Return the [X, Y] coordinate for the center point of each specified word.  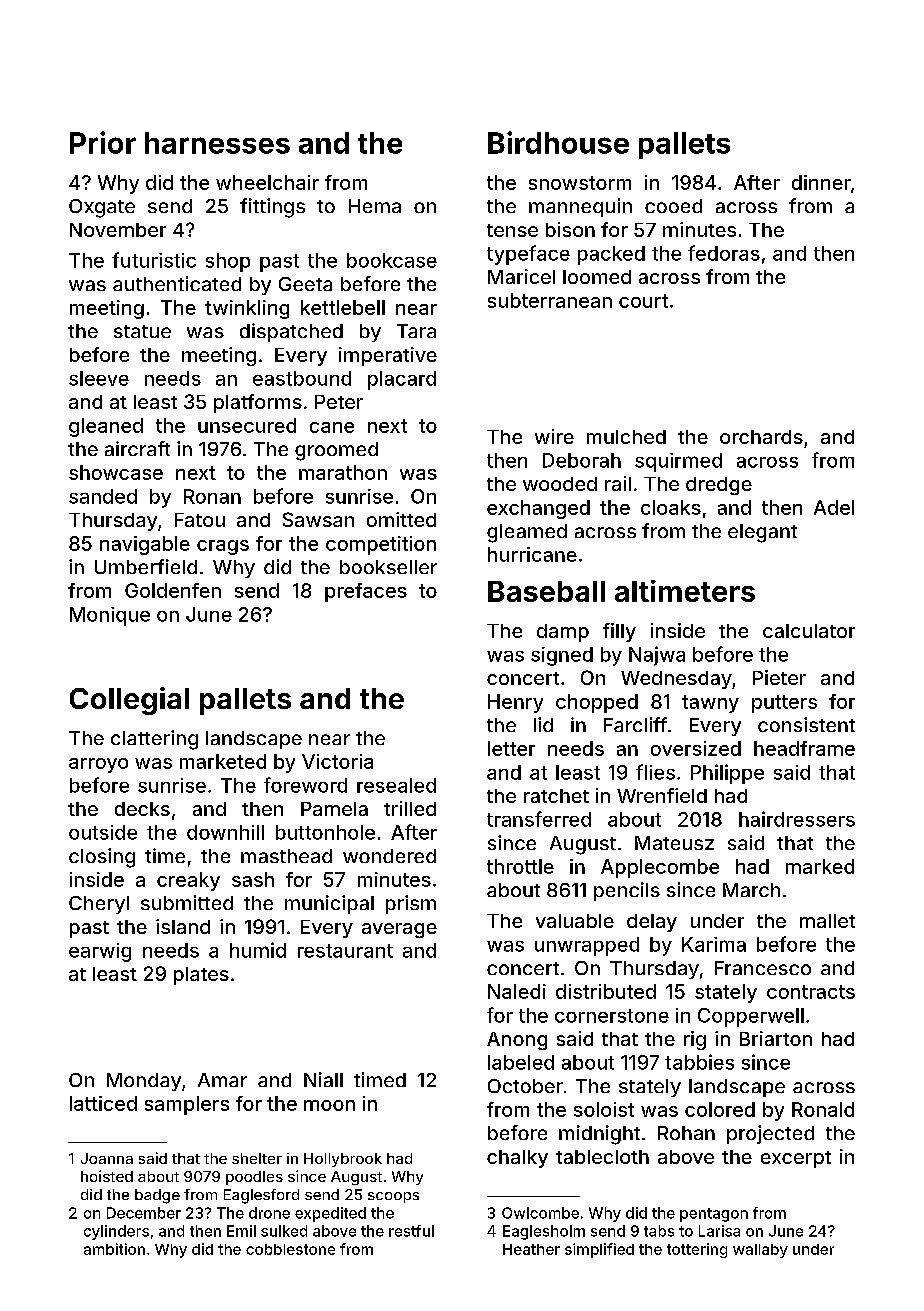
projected [770, 1134]
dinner [821, 182]
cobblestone [290, 1249]
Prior [103, 142]
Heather [531, 1249]
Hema [375, 206]
